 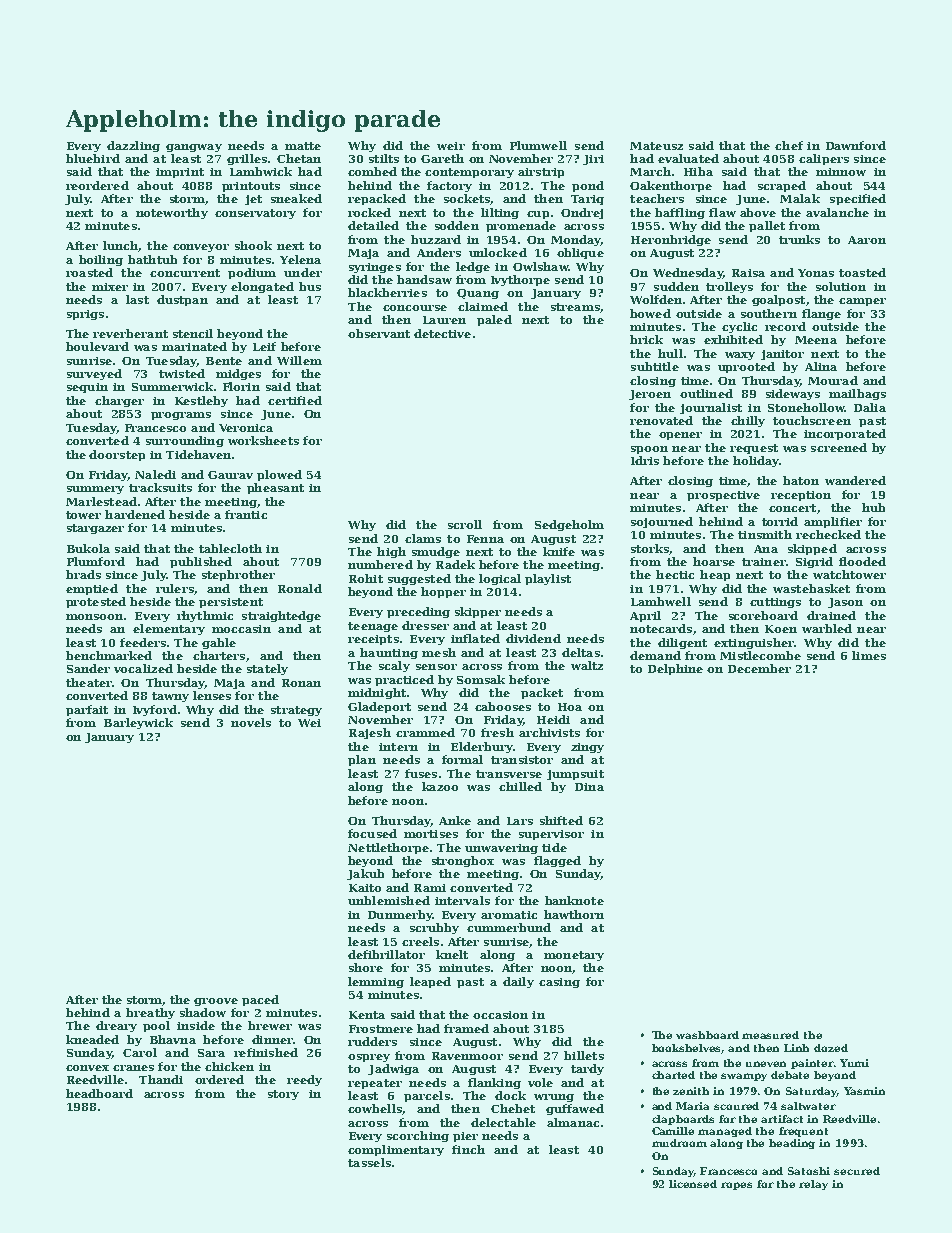 I want to click on limes, so click(x=869, y=655).
